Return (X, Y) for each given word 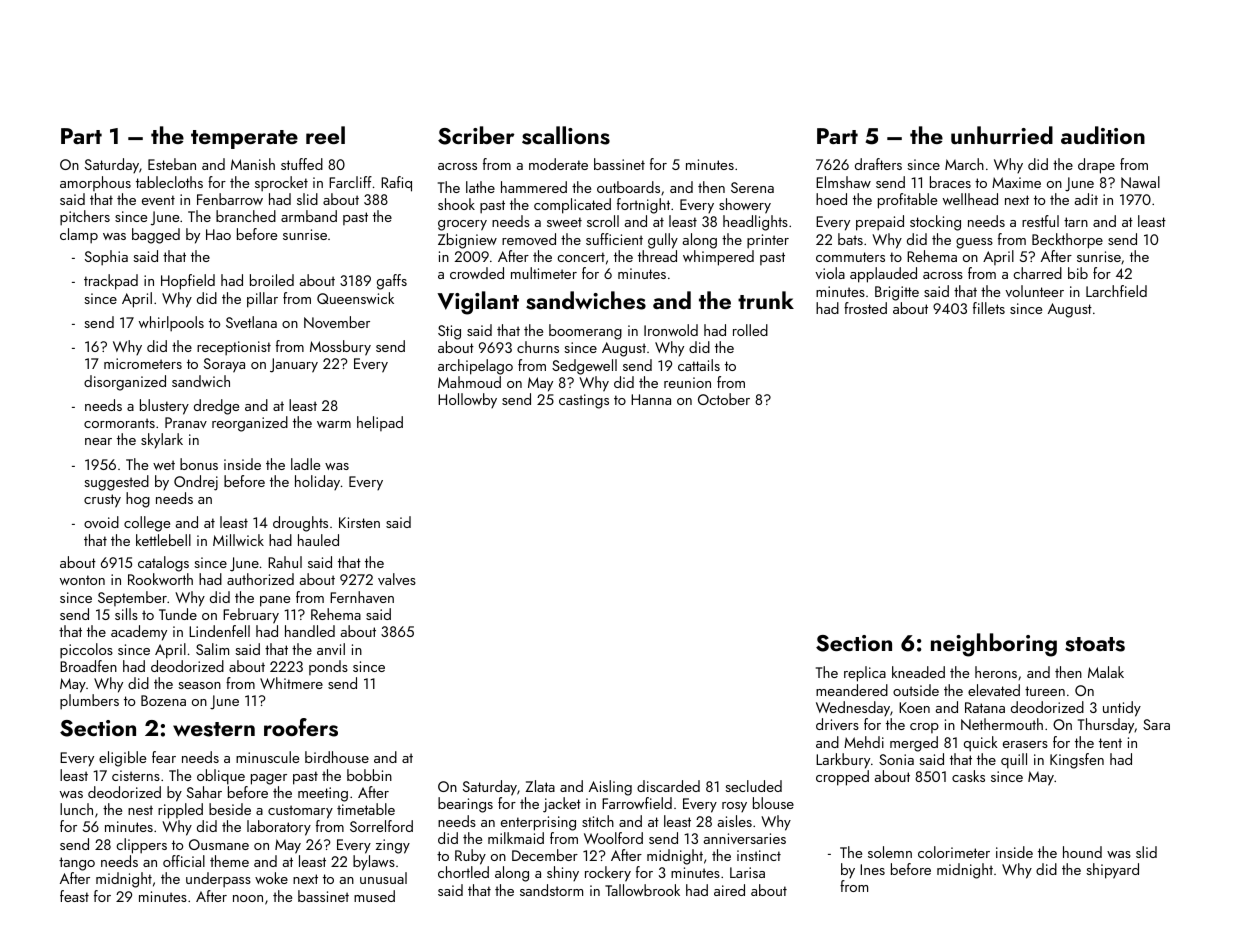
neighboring (994, 645)
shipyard (1112, 871)
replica (865, 674)
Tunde (178, 614)
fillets (989, 308)
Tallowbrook (642, 890)
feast (74, 896)
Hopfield (188, 282)
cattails (699, 365)
